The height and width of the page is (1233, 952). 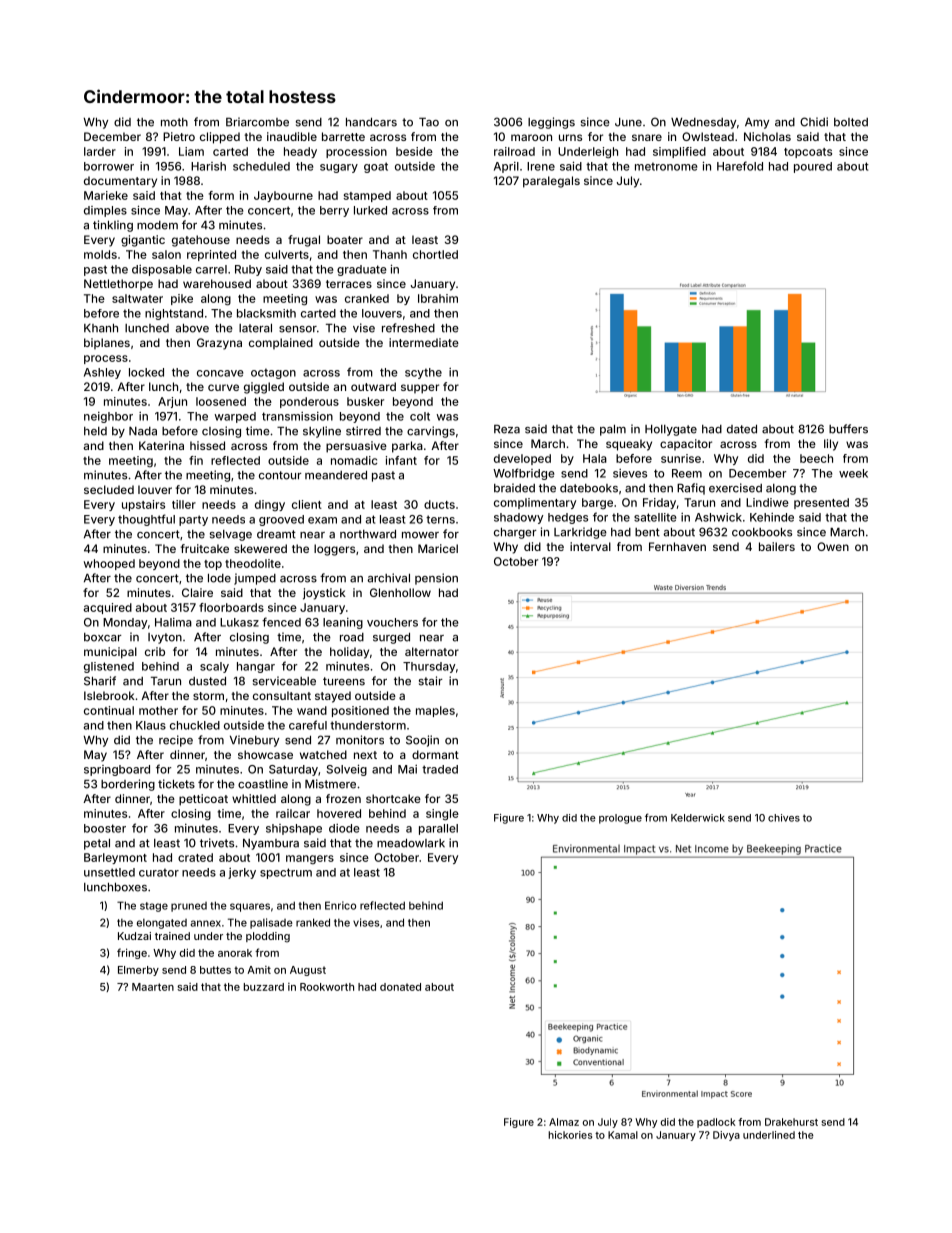 What do you see at coordinates (551, 123) in the page?
I see `leggings` at bounding box center [551, 123].
